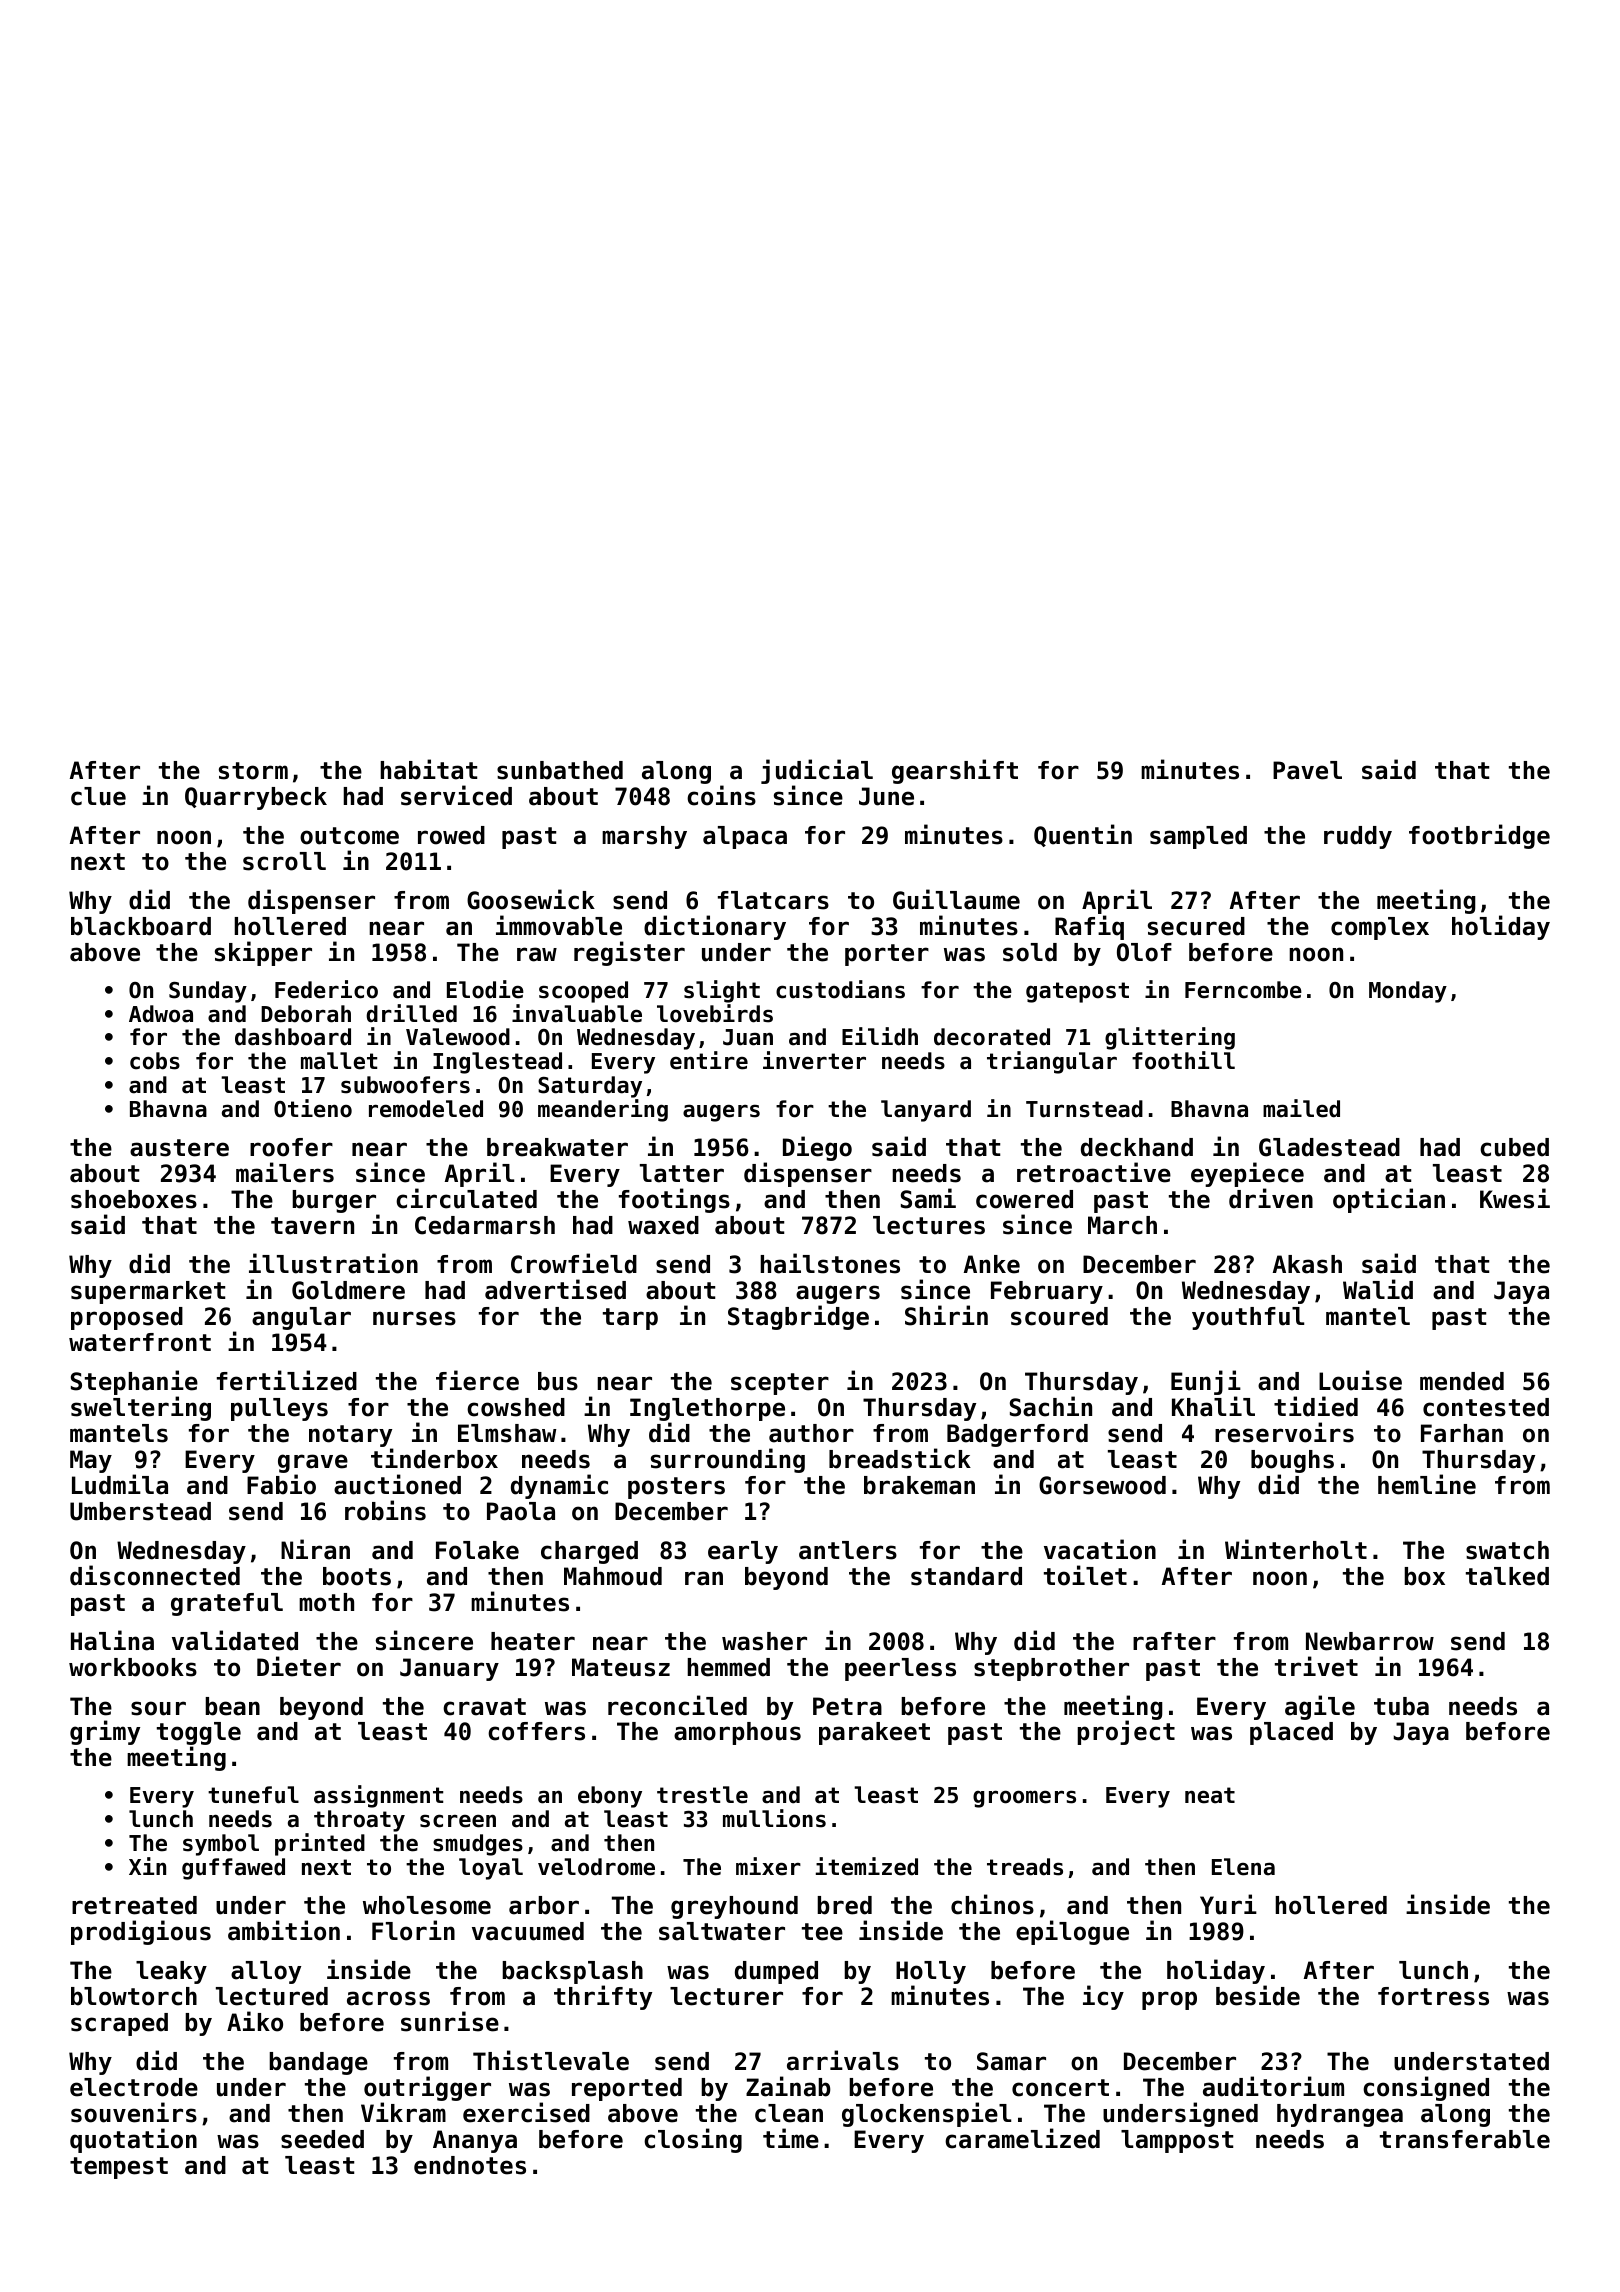 This screenshot has height=2292, width=1620. I want to click on Aiko, so click(255, 2021).
